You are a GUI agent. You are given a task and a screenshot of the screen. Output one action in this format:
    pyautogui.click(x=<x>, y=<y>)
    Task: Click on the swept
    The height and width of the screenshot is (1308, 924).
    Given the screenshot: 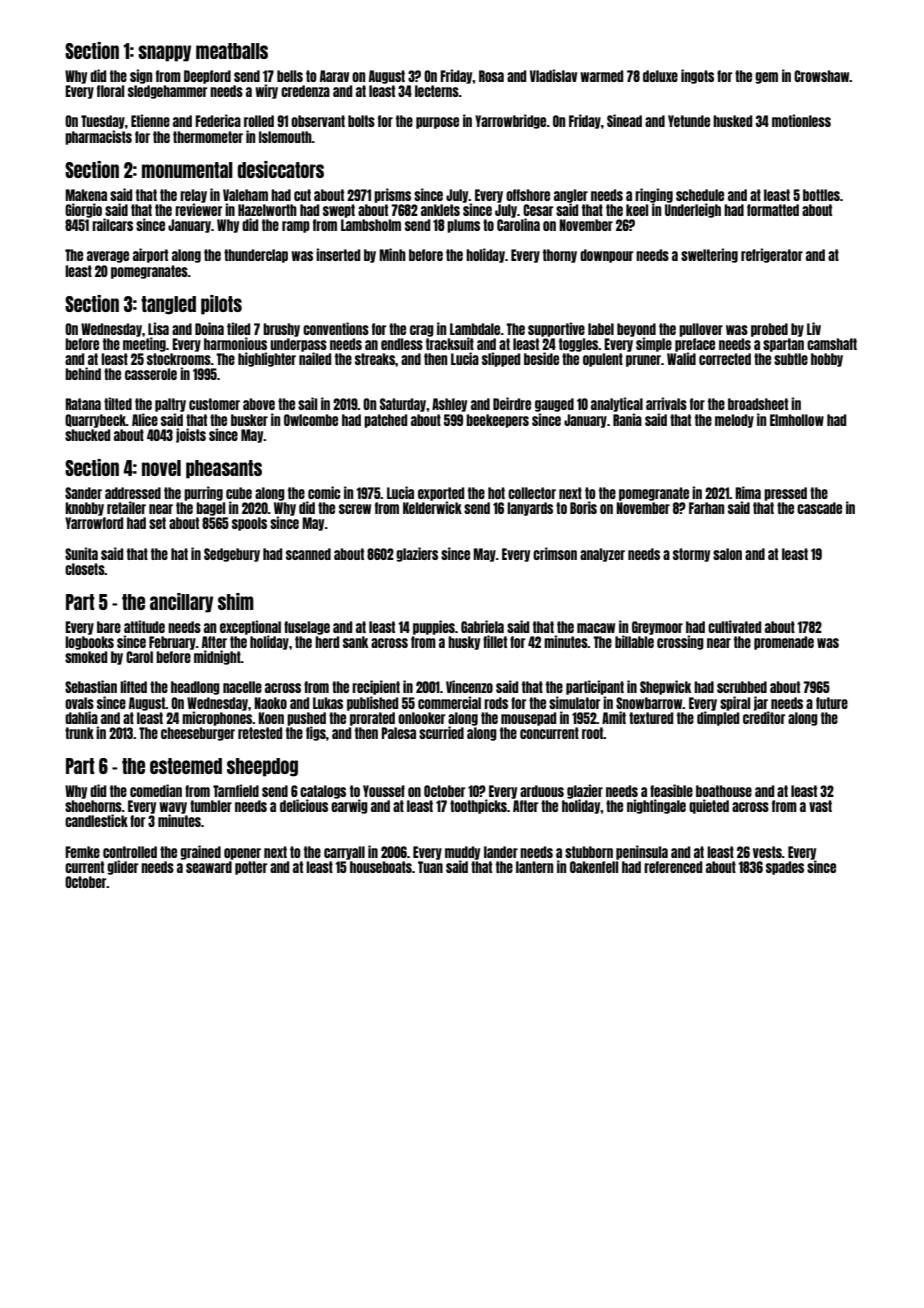 What is the action you would take?
    pyautogui.click(x=339, y=211)
